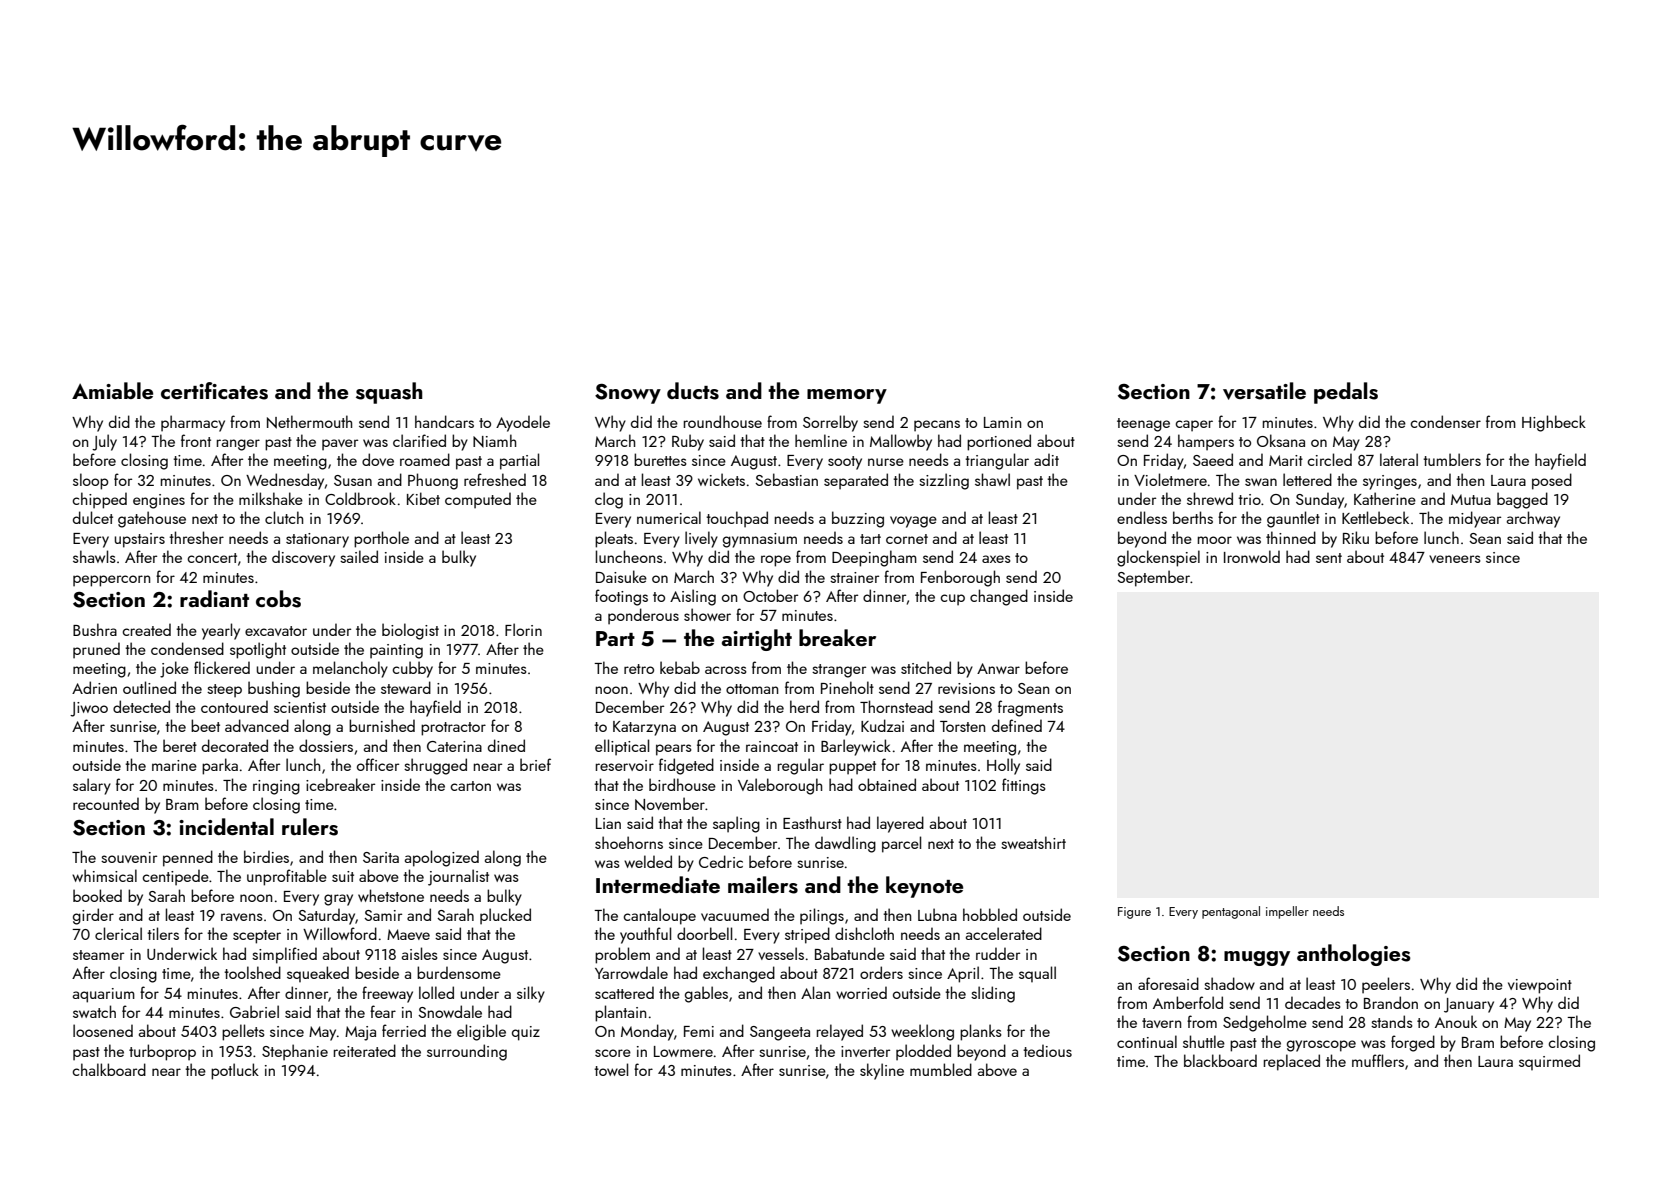 The image size is (1671, 1181). Describe the element at coordinates (1220, 1060) in the screenshot. I see `blackboard` at that location.
